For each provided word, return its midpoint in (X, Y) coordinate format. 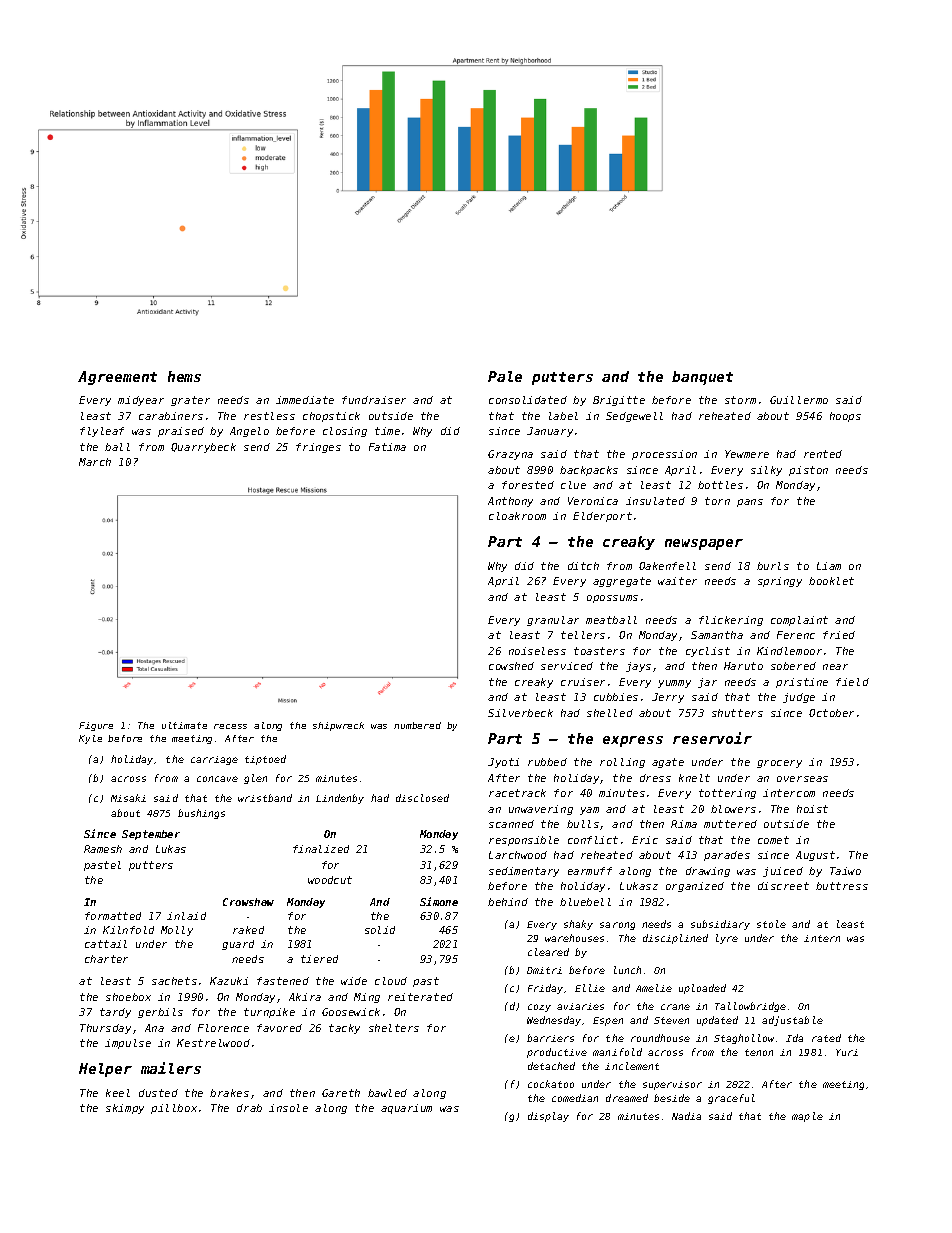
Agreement (117, 378)
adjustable (792, 1021)
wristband (265, 798)
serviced (567, 666)
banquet (702, 378)
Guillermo (799, 400)
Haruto (743, 666)
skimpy (125, 1109)
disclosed (422, 798)
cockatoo (551, 1084)
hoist (812, 809)
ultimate (184, 725)
